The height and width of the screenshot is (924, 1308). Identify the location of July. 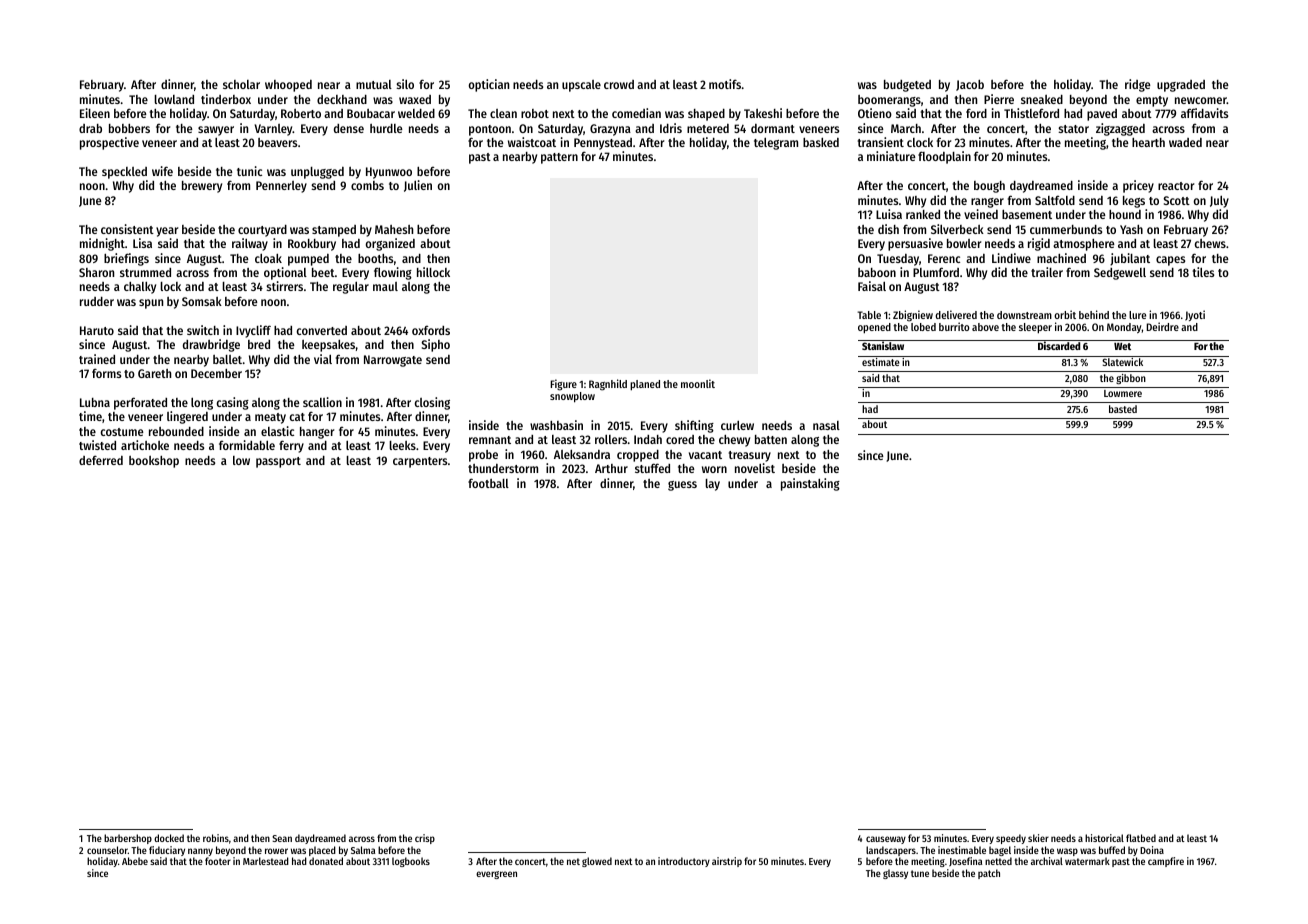
(1219, 201).
